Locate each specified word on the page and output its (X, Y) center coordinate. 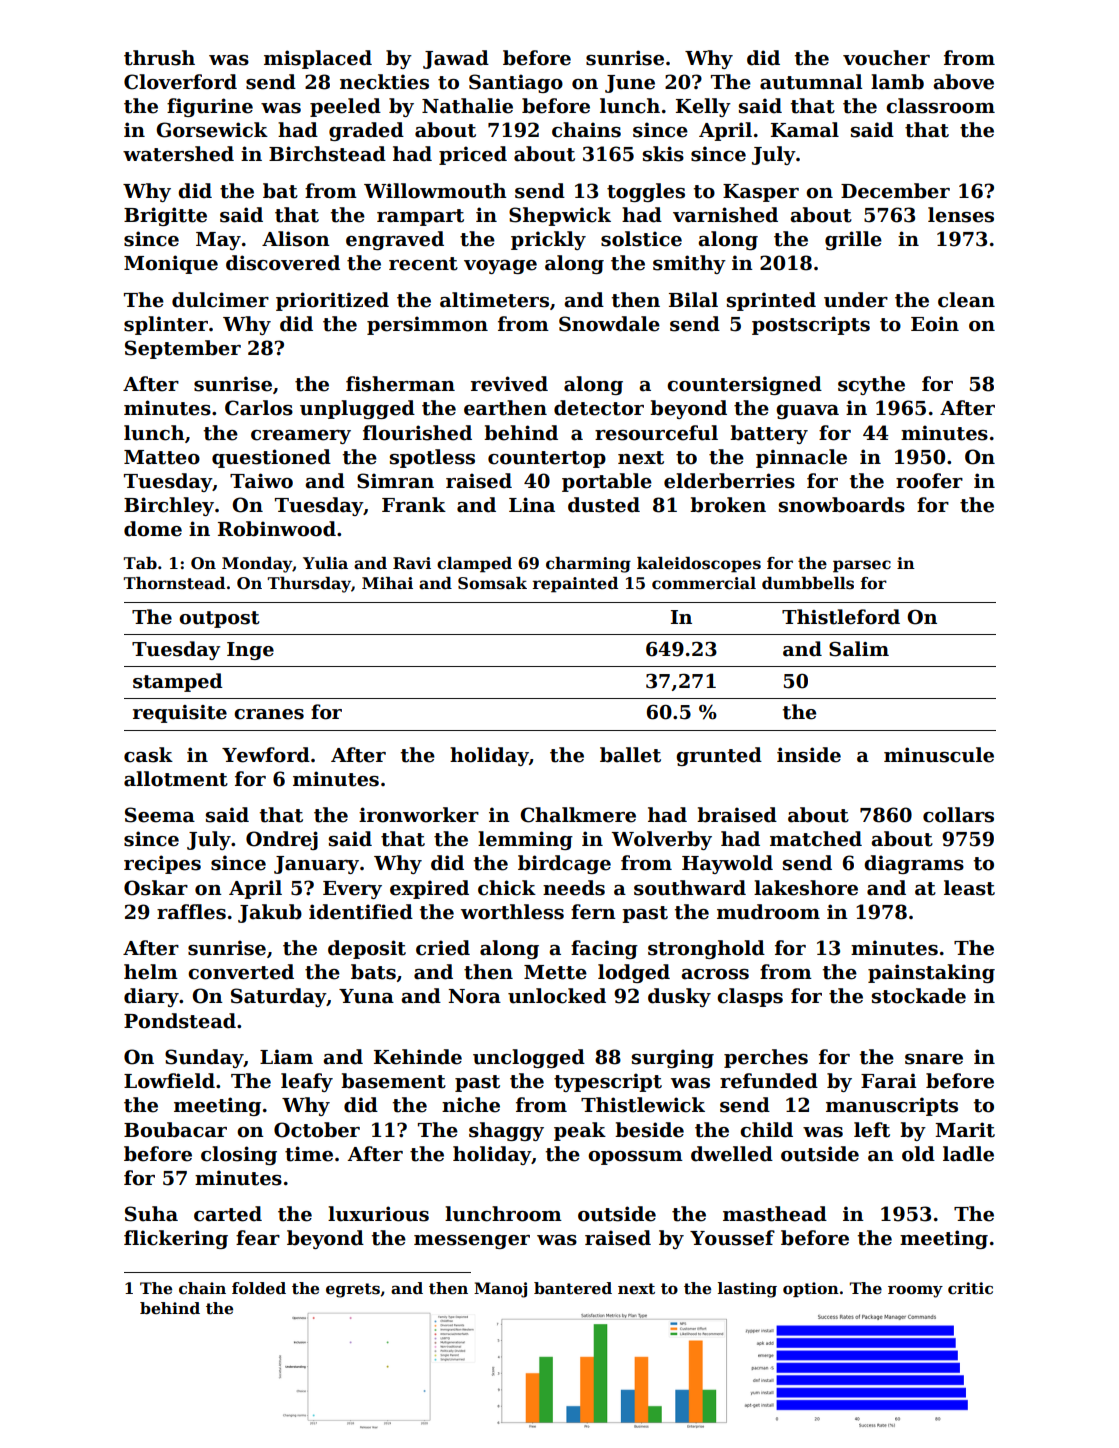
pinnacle (801, 458)
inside (809, 755)
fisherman (400, 384)
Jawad (456, 59)
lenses (961, 215)
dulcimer (220, 300)
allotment (176, 779)
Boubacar (175, 1130)
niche (471, 1105)
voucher (886, 58)
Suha (151, 1214)
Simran (395, 481)
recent (423, 264)
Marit (965, 1130)
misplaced (318, 59)
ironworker (419, 815)
